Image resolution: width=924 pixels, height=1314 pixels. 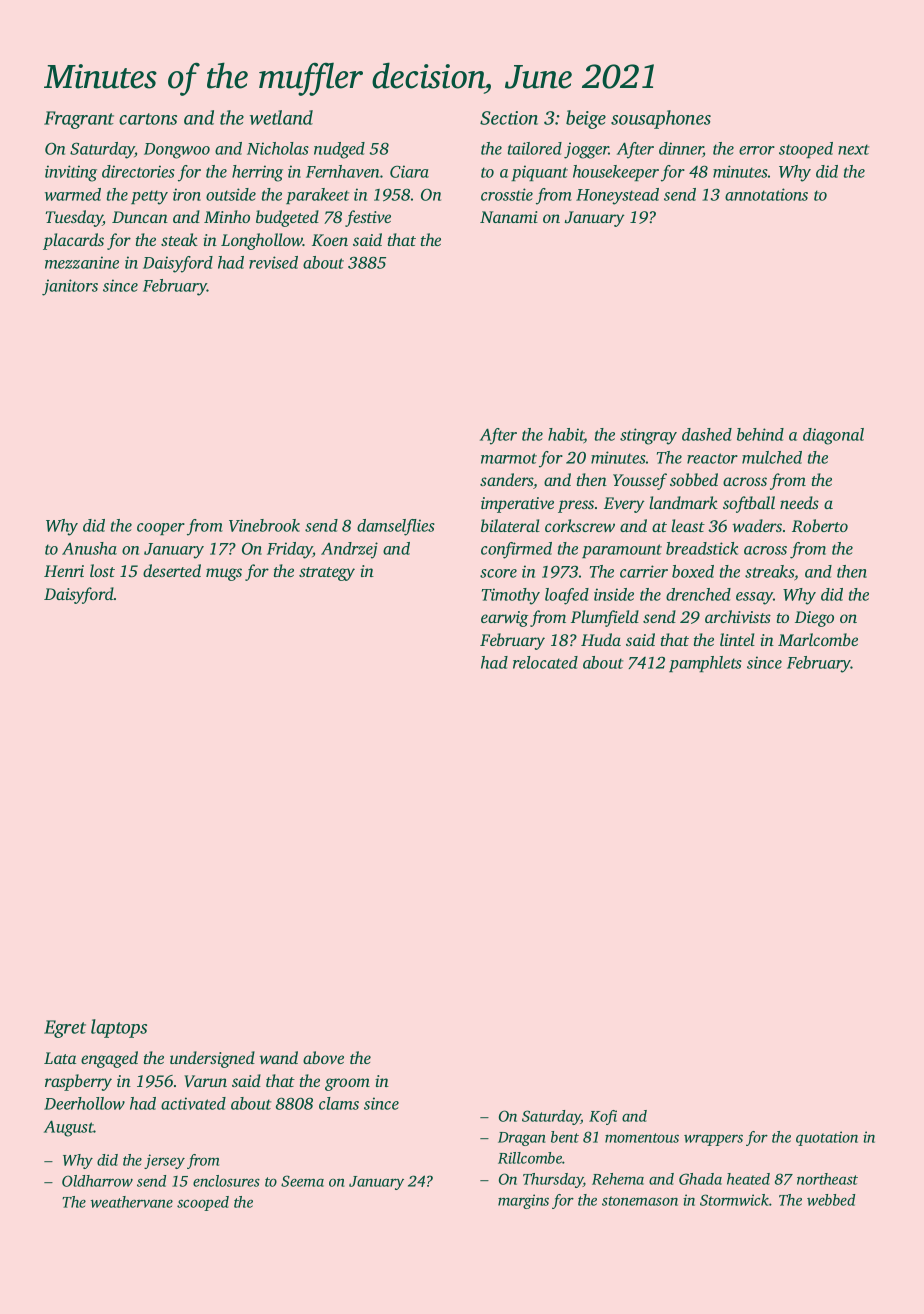 What do you see at coordinates (224, 574) in the screenshot?
I see `mugs` at bounding box center [224, 574].
